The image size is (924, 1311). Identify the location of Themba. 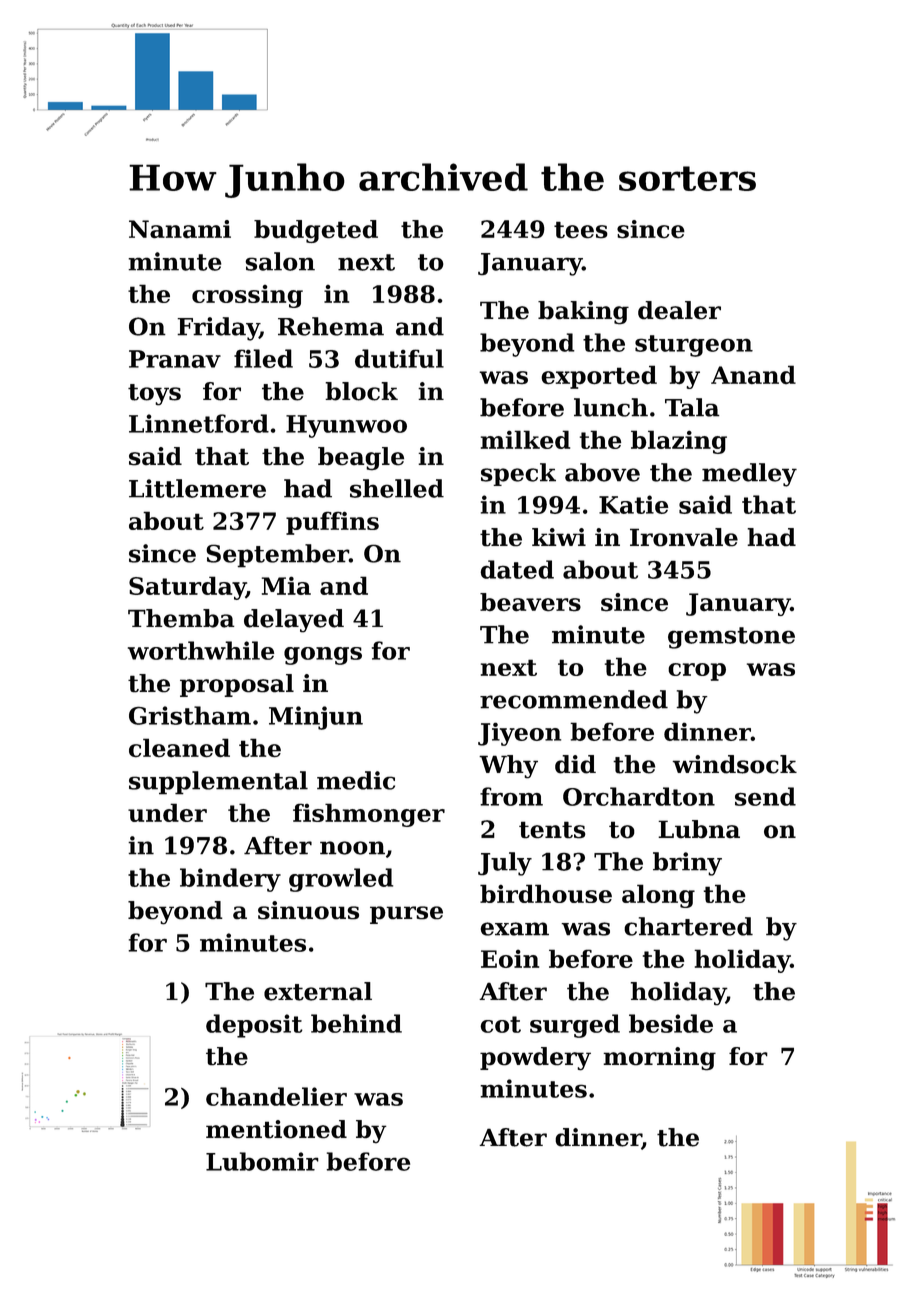
(181, 618).
